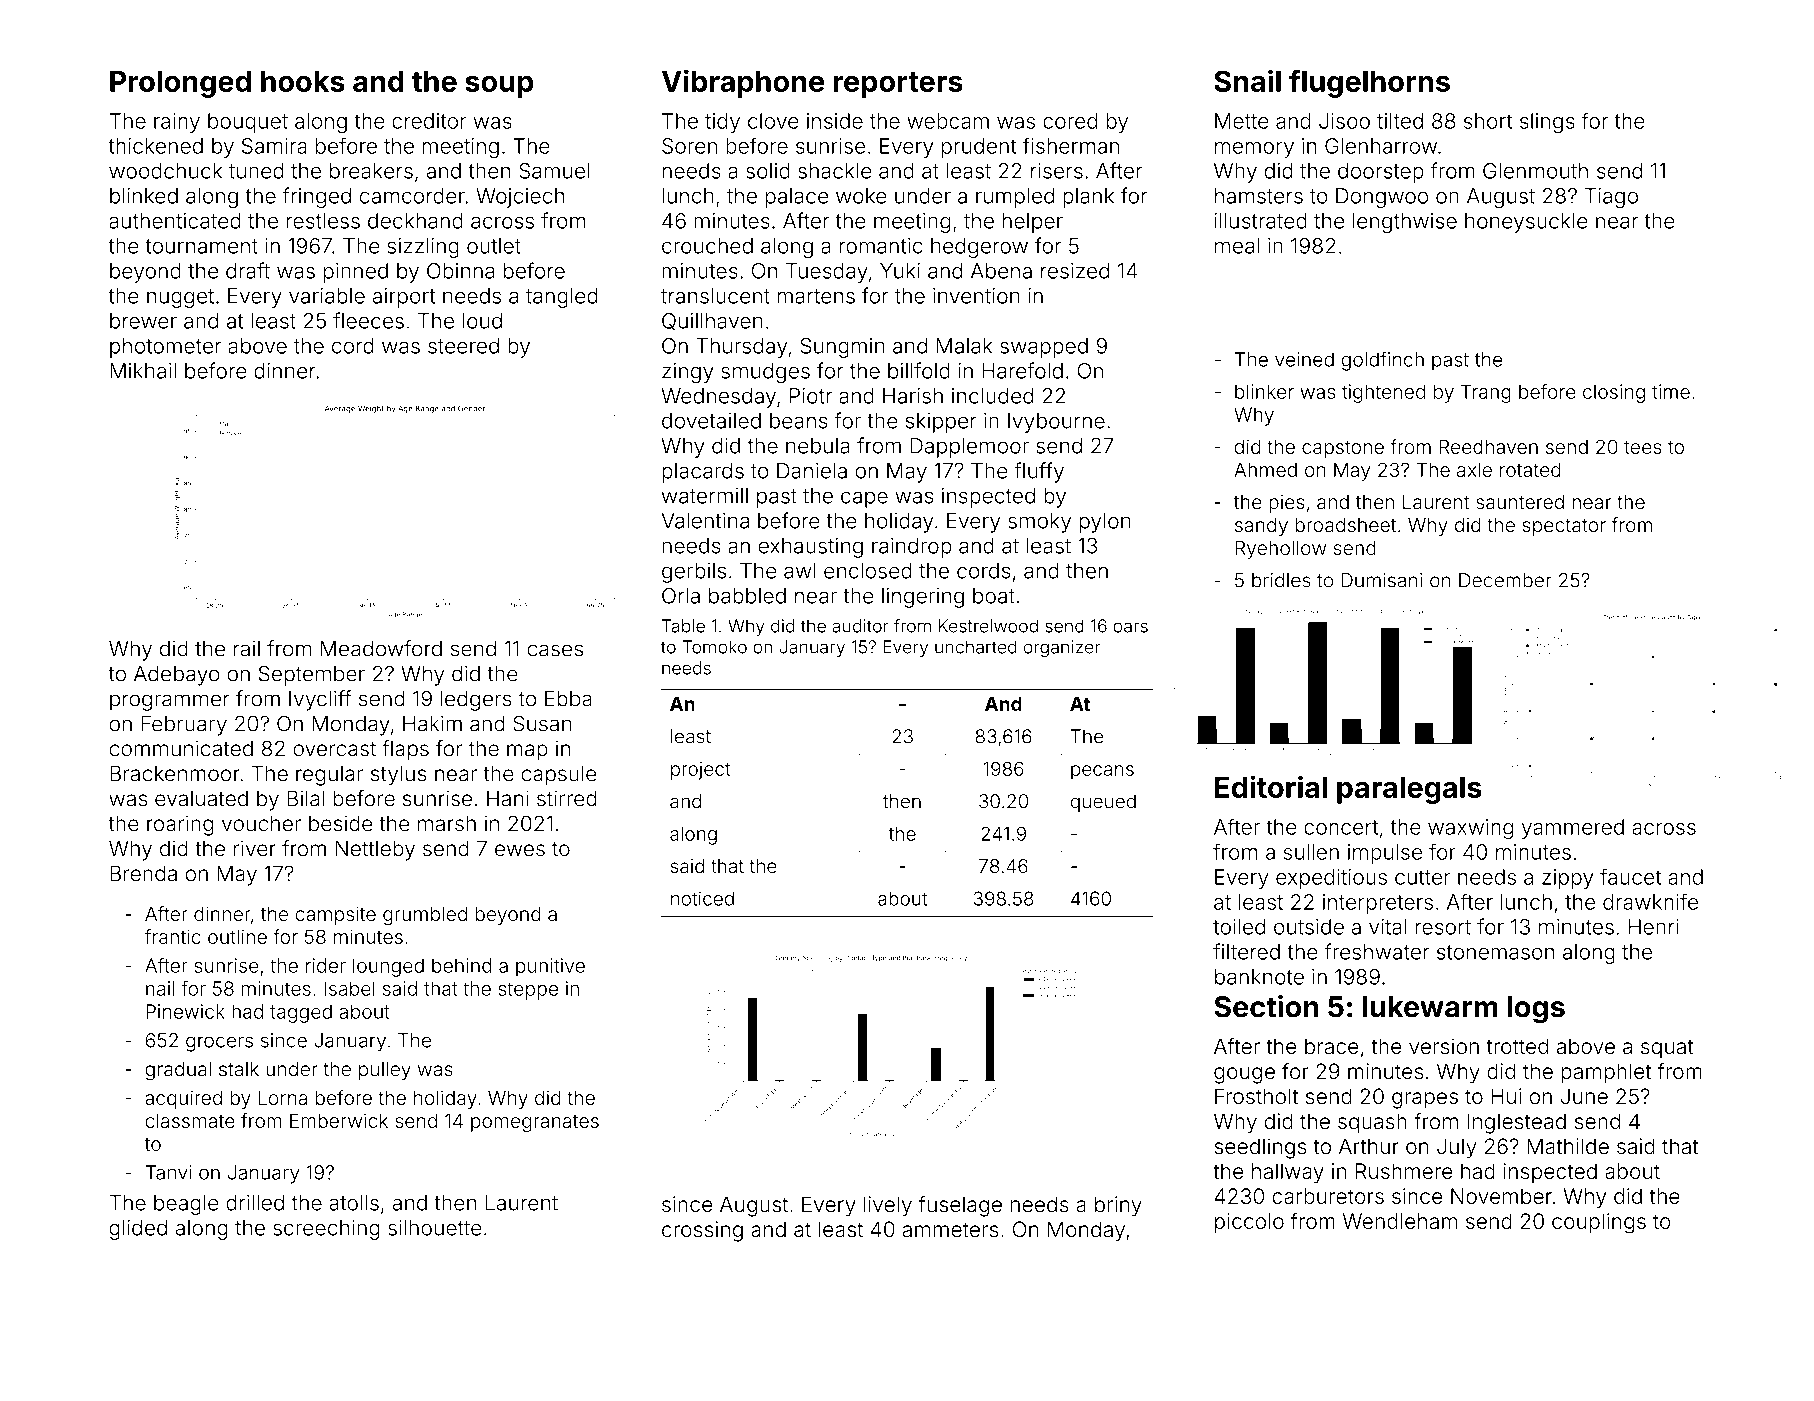 The height and width of the screenshot is (1401, 1814). Describe the element at coordinates (1405, 223) in the screenshot. I see `lengthwise` at that location.
